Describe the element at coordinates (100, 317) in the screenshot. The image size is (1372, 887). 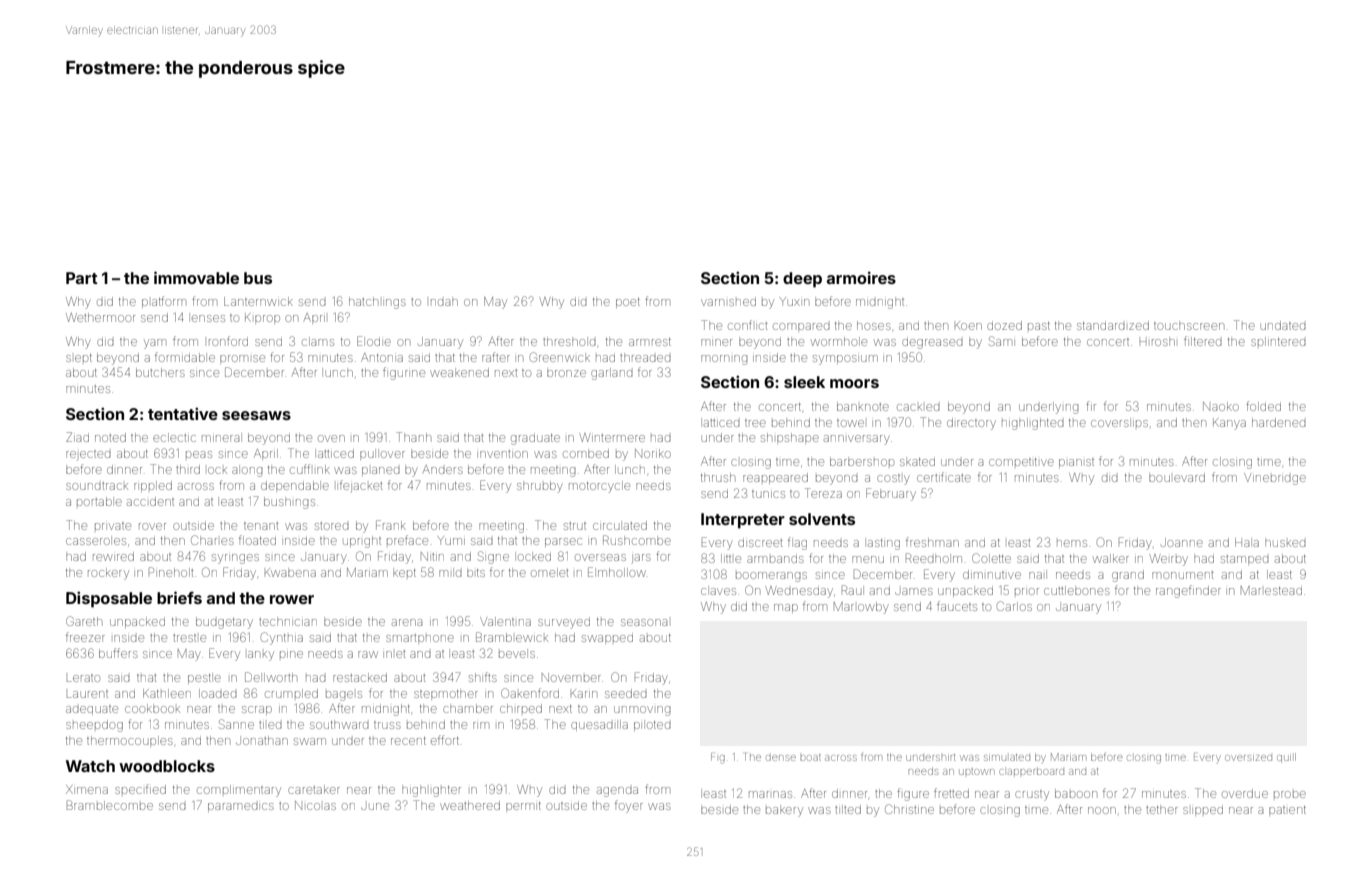
I see `Wethermoor` at that location.
